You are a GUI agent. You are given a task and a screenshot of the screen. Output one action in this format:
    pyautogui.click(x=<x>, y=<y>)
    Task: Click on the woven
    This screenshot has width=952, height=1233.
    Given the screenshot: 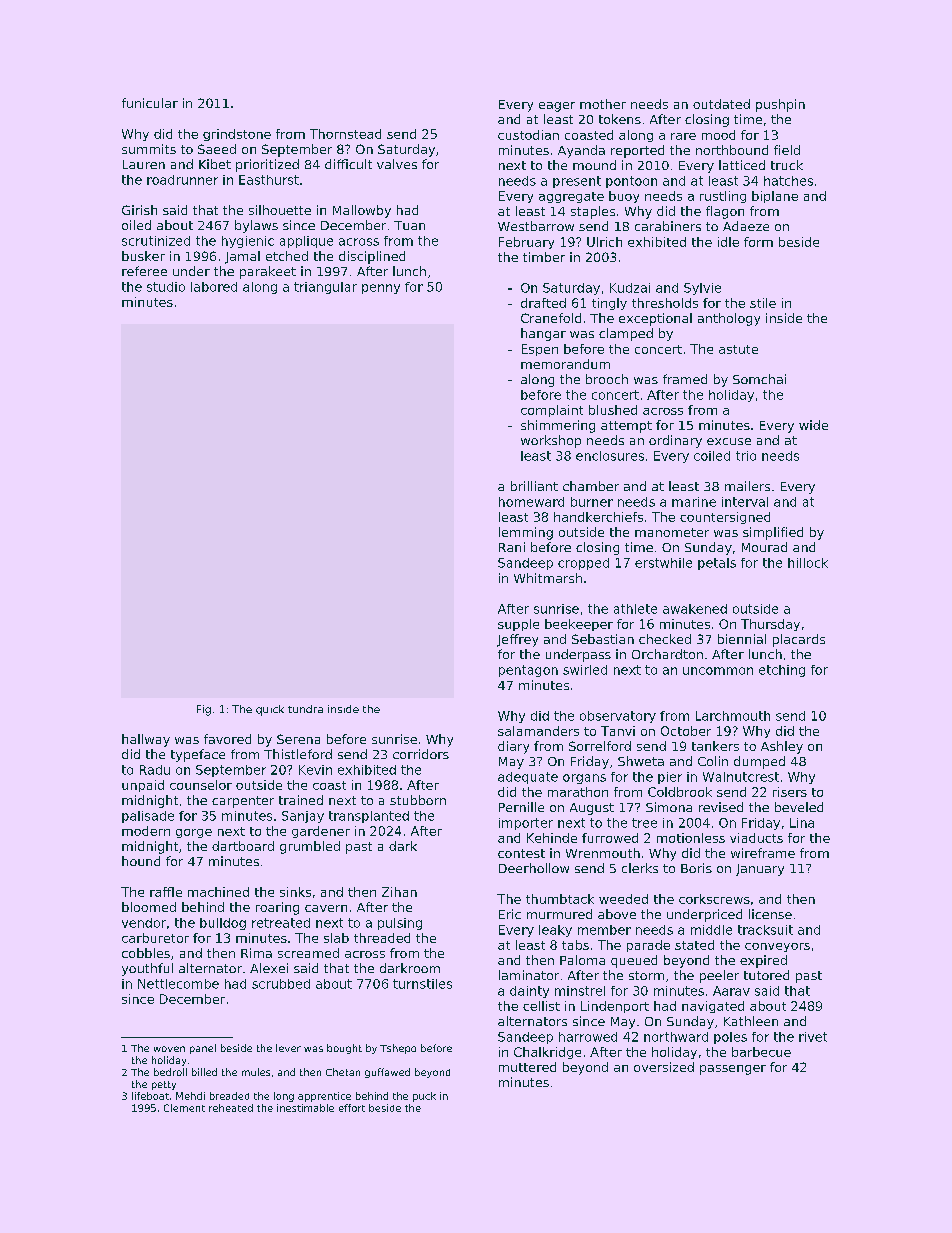 What is the action you would take?
    pyautogui.click(x=169, y=1049)
